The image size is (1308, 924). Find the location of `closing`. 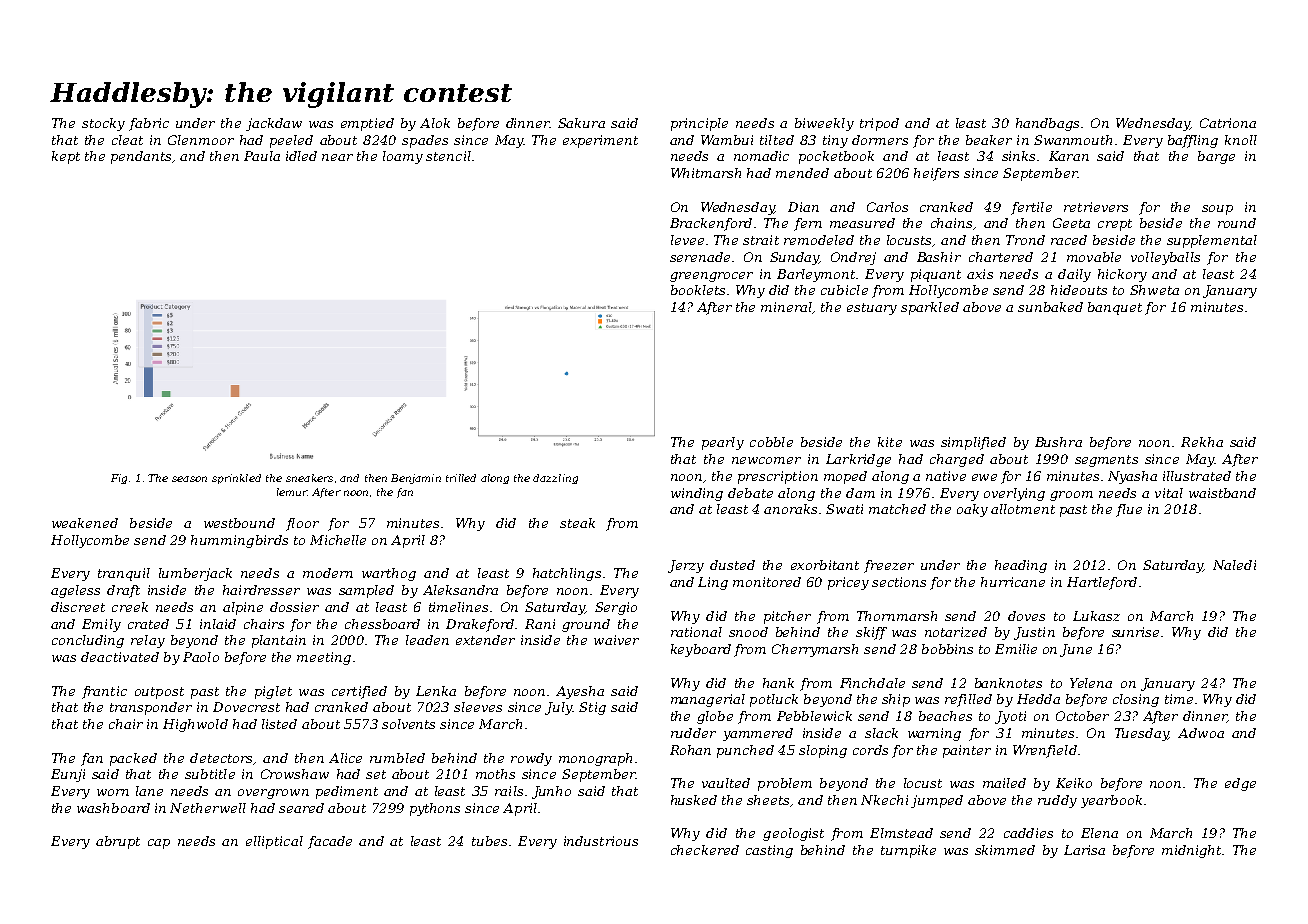

closing is located at coordinates (1136, 700).
